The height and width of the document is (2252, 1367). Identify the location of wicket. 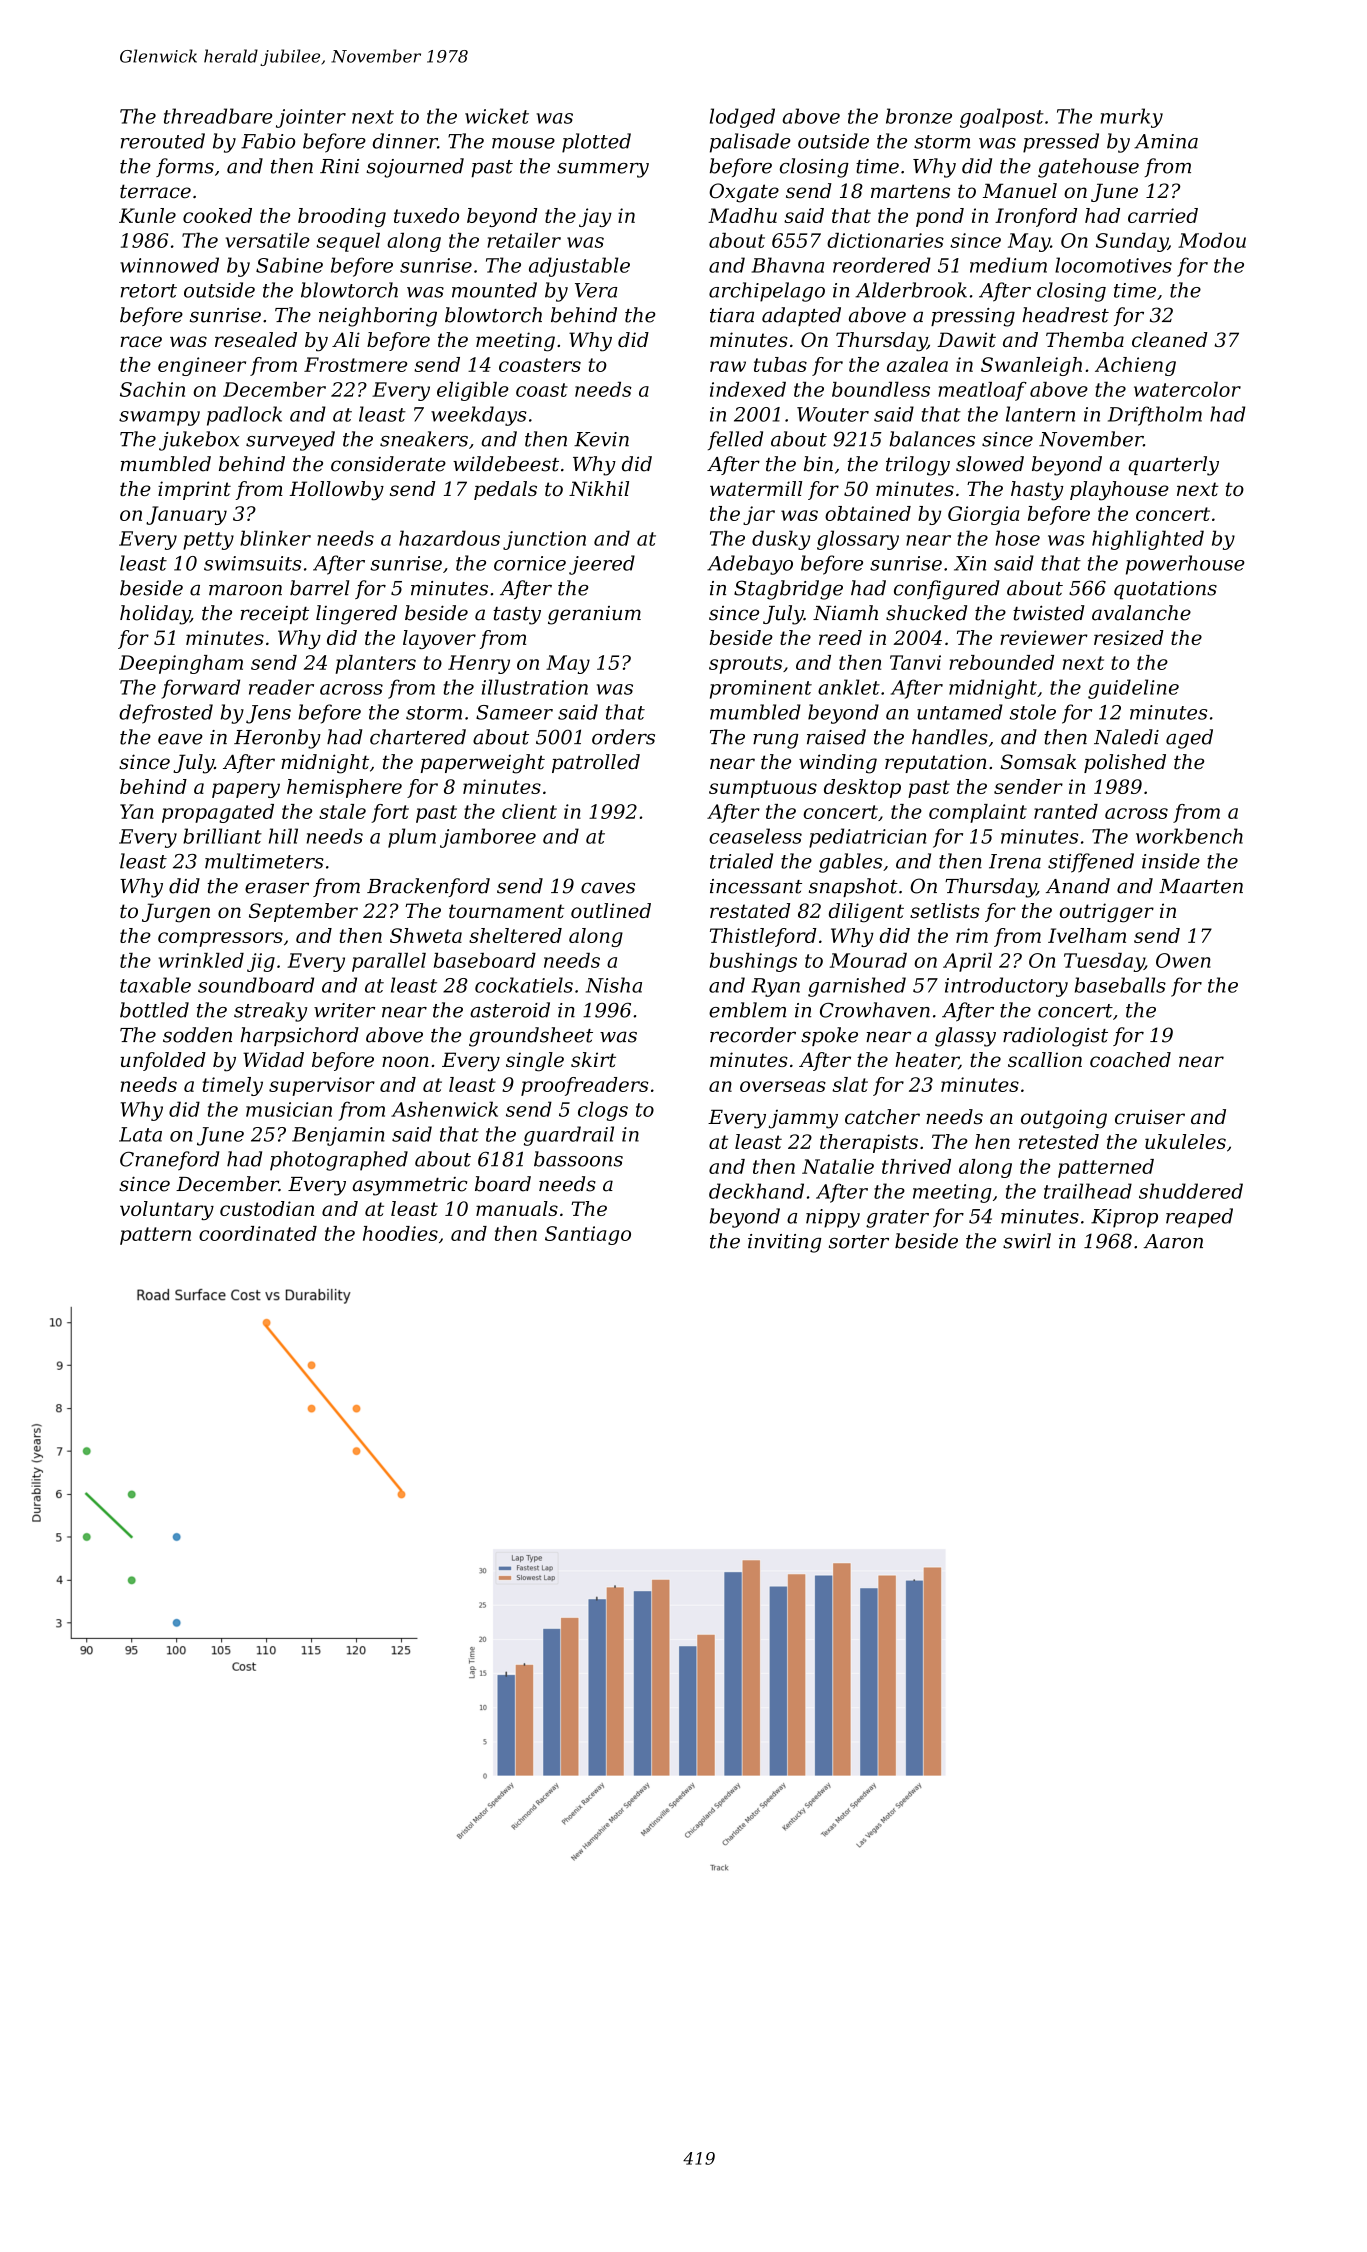
(497, 116).
